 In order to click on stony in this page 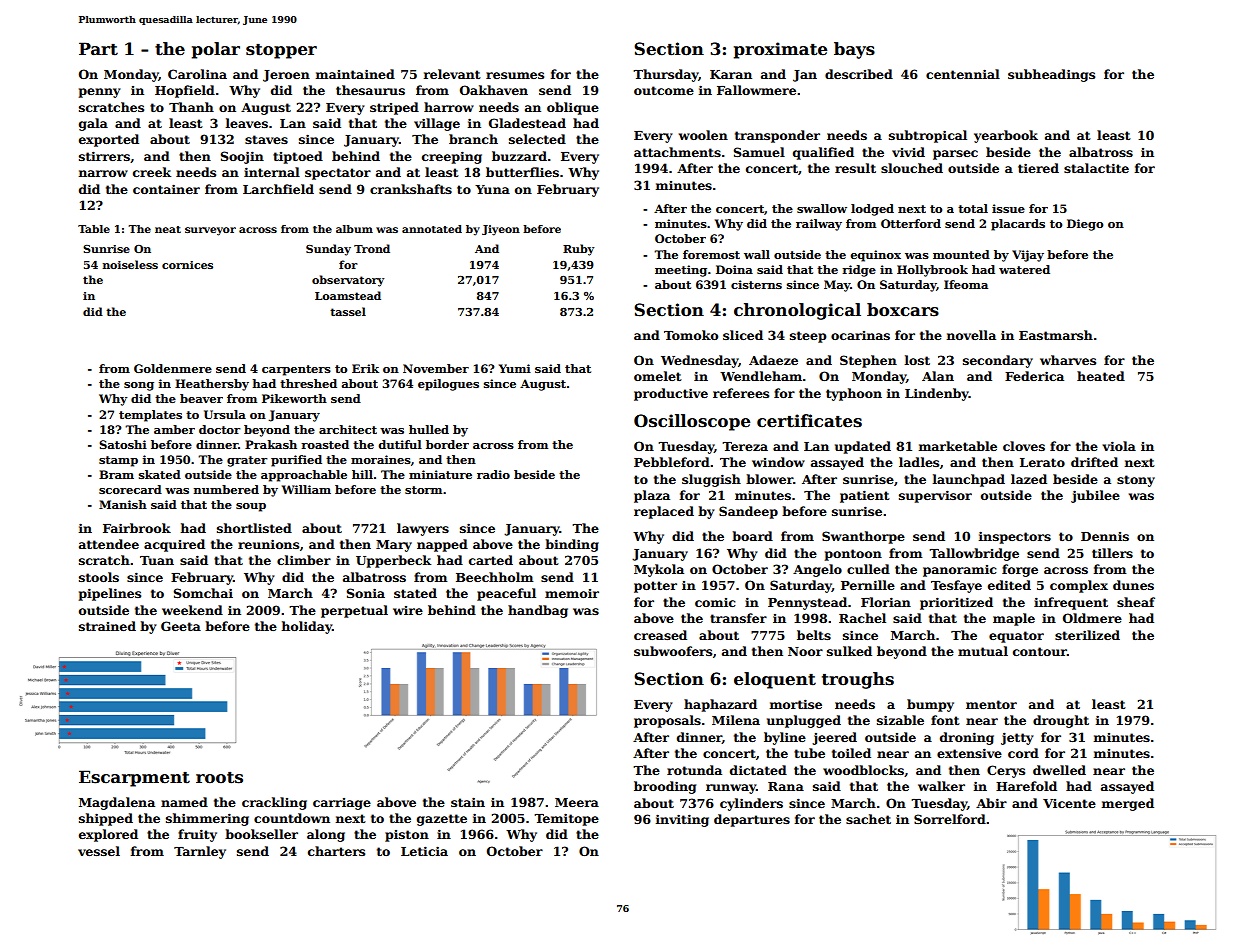, I will do `click(1136, 481)`.
